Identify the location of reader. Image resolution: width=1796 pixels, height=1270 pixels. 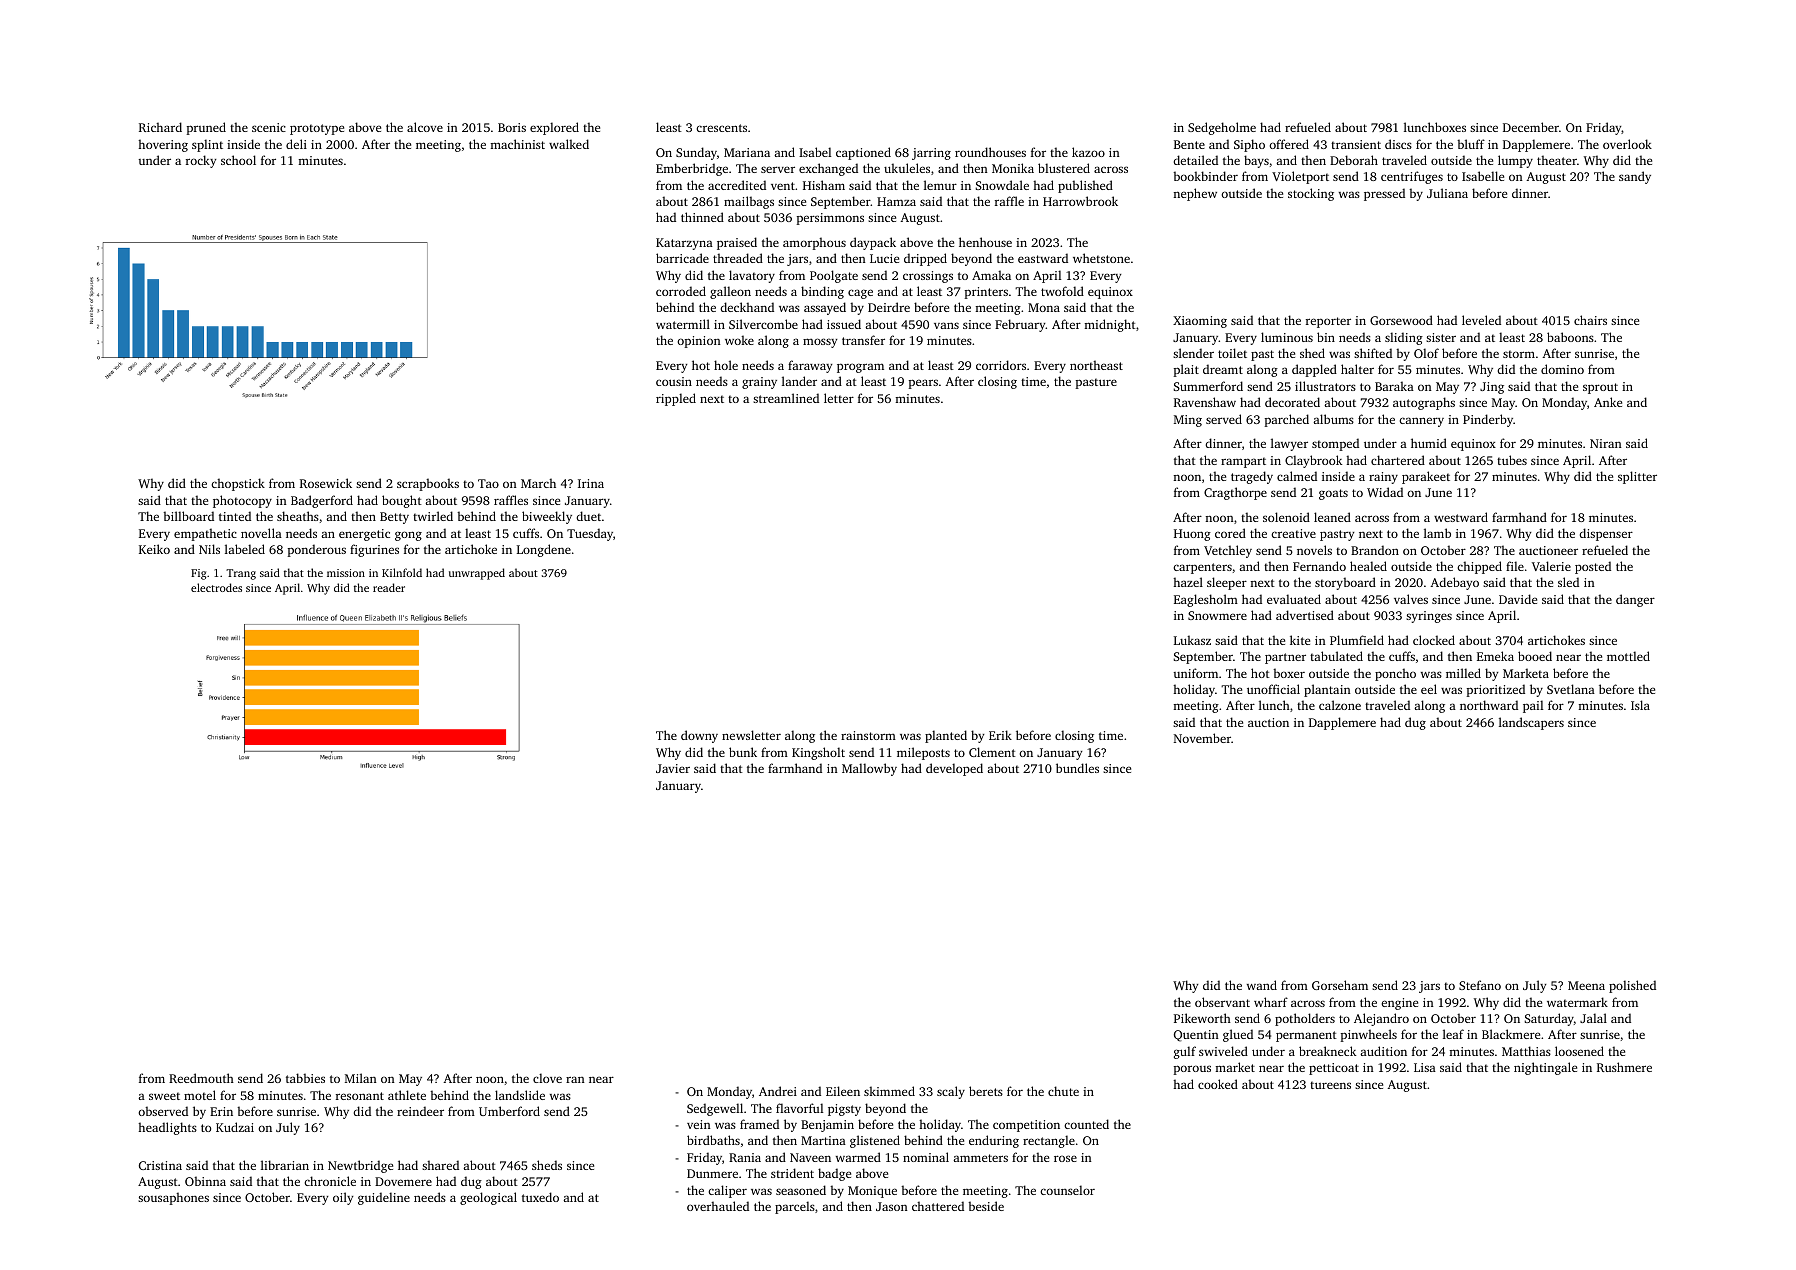
(389, 587).
